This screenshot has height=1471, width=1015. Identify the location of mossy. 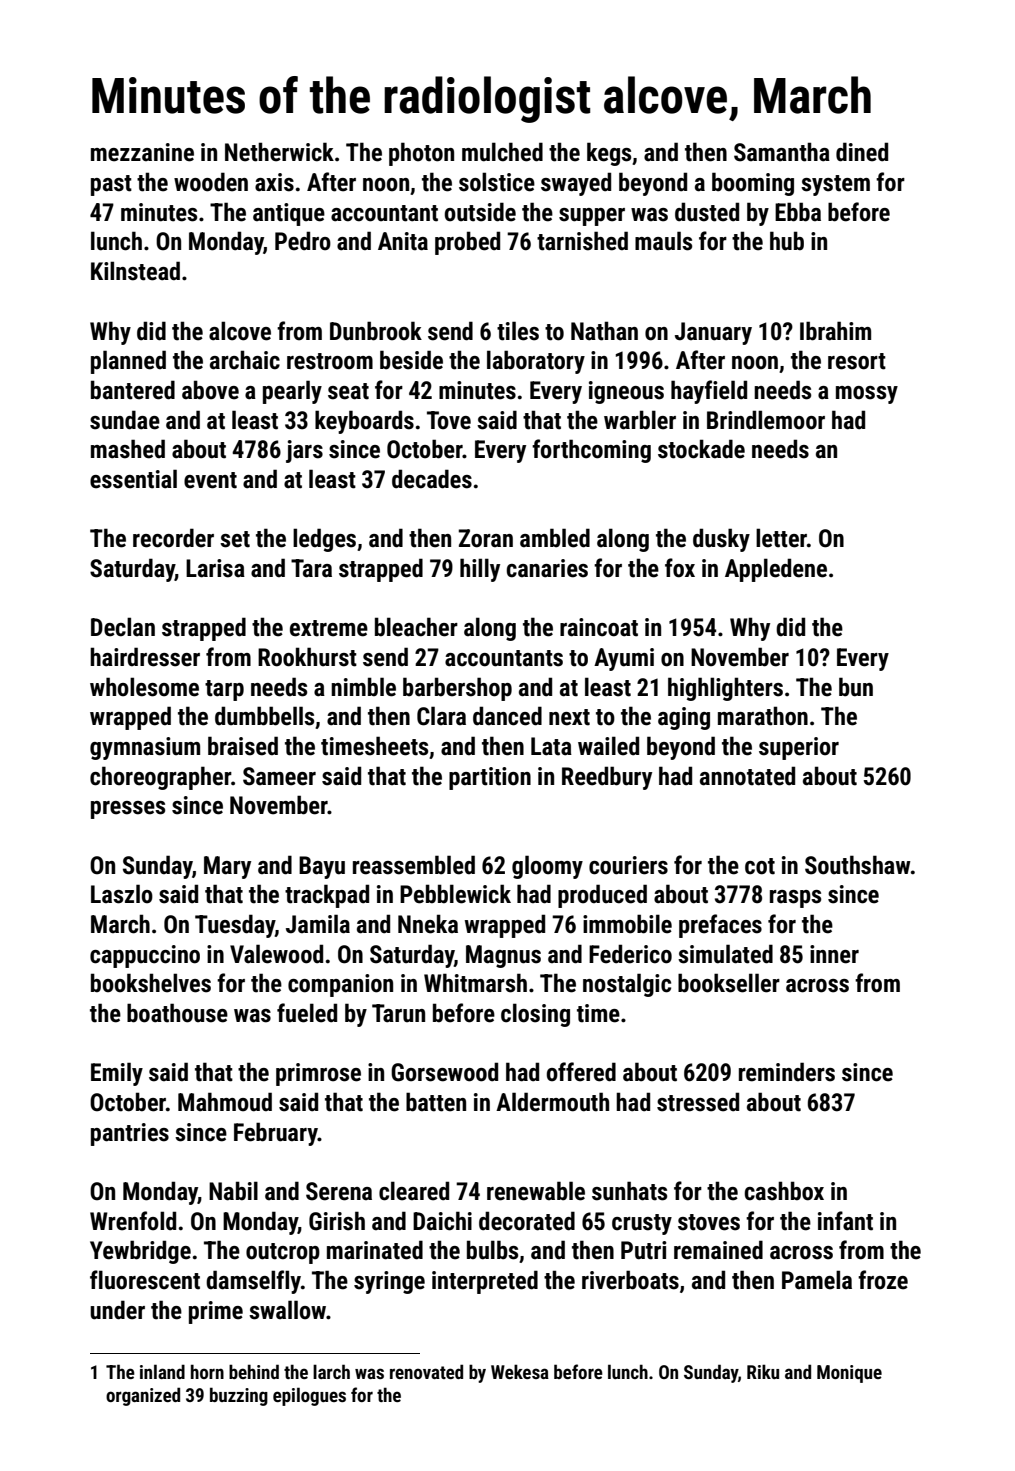
(867, 395).
